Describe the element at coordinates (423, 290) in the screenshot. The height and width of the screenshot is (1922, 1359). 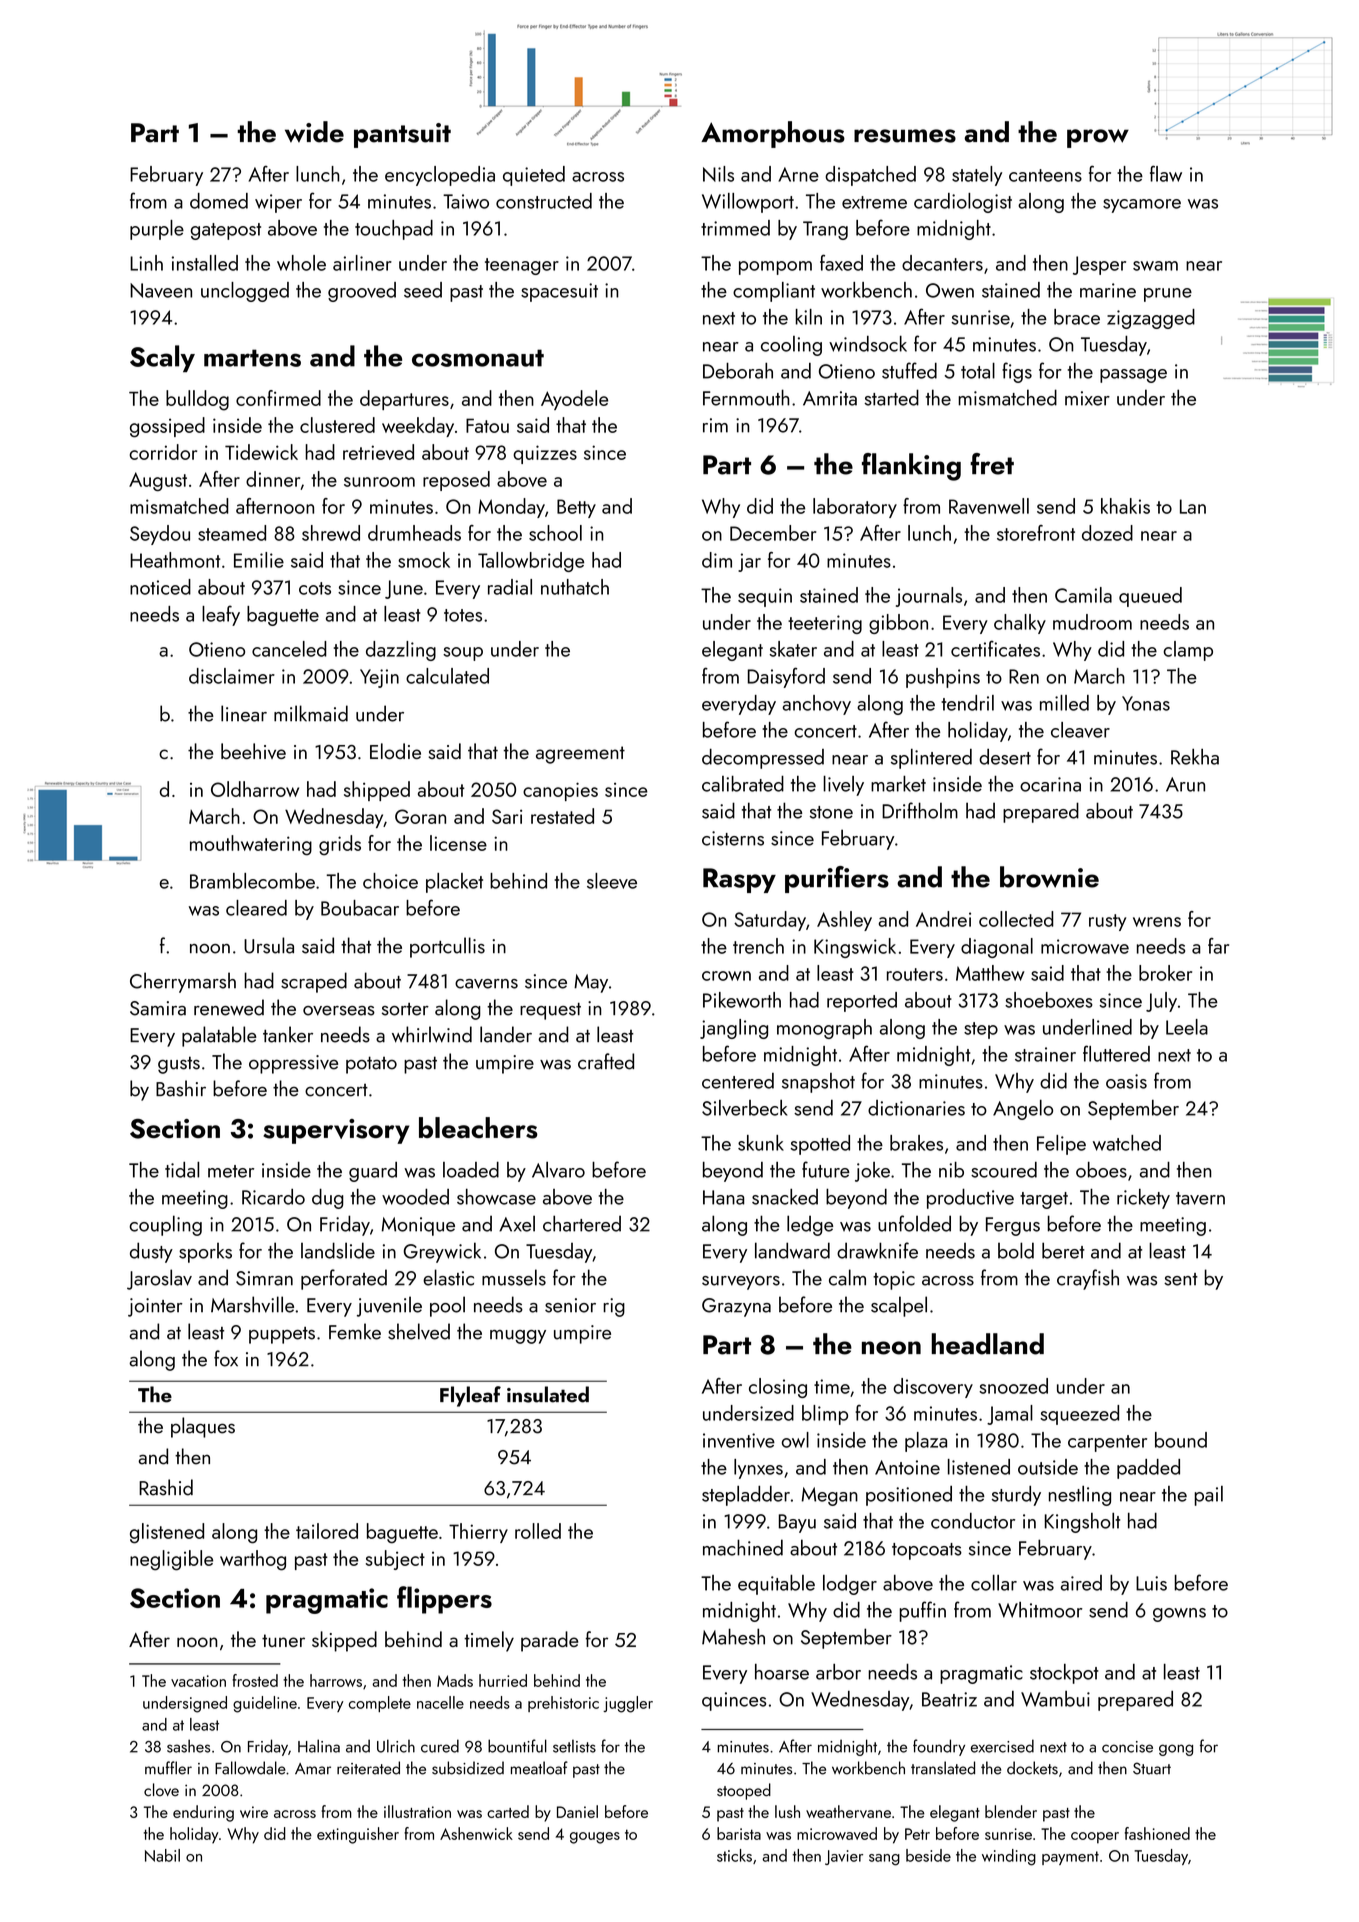
I see `seed` at that location.
